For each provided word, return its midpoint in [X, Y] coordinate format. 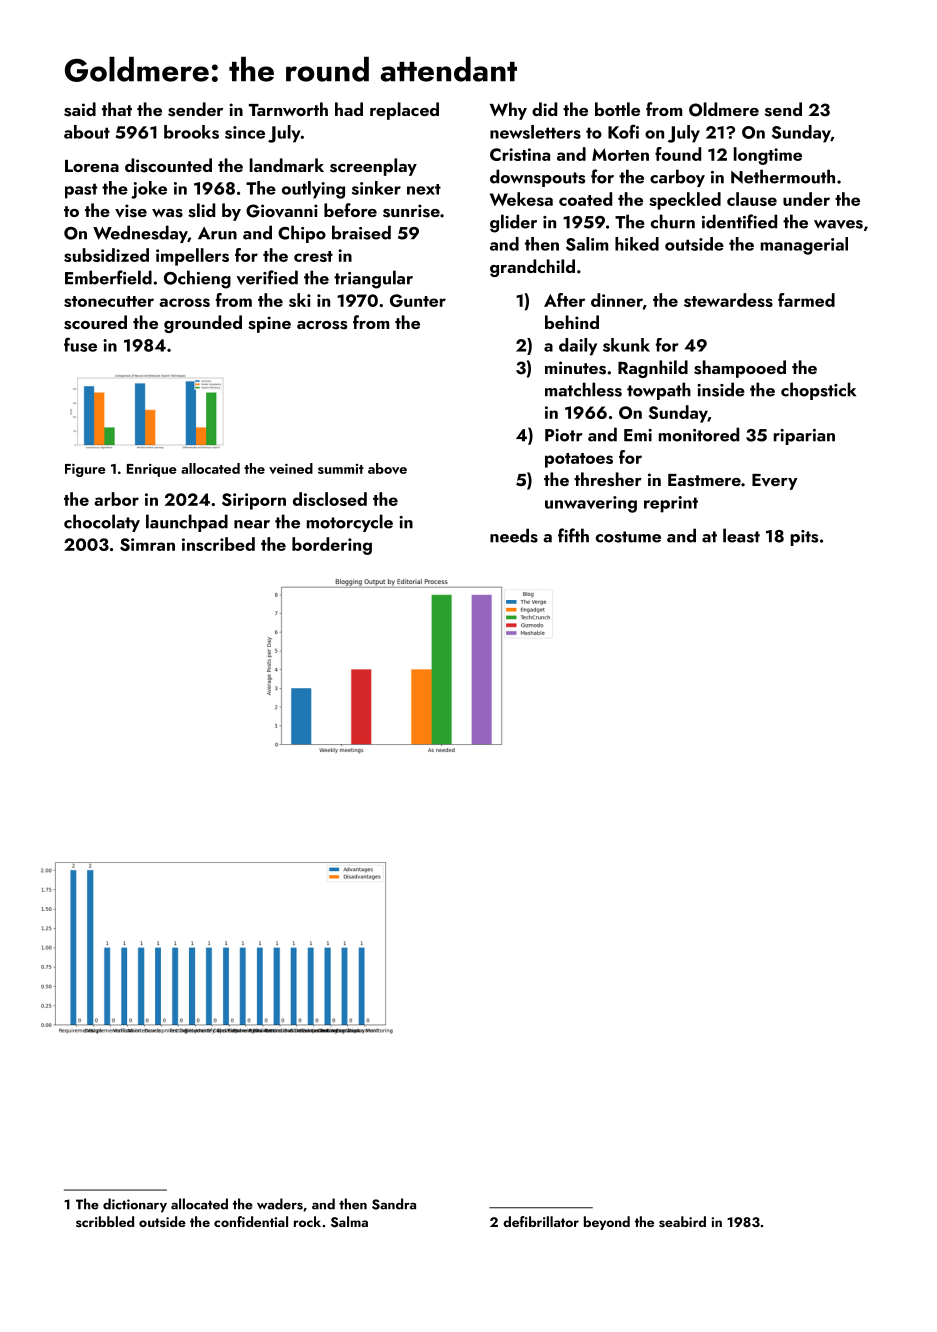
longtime [768, 156]
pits [804, 538]
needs [514, 535]
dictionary [135, 1205]
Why [508, 111]
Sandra [394, 1204]
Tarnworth [288, 109]
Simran [147, 544]
